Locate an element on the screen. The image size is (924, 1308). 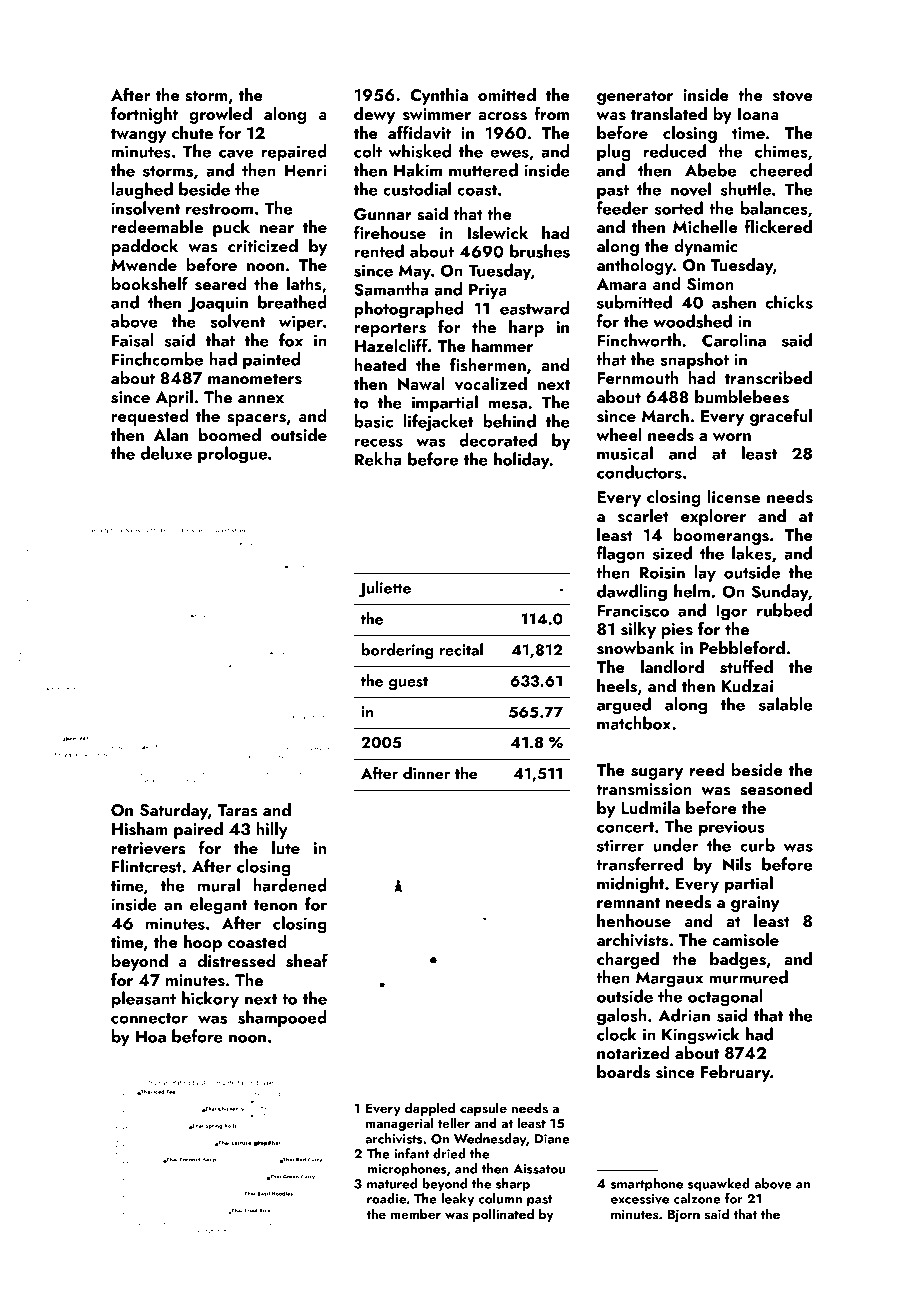
growled is located at coordinates (220, 115).
